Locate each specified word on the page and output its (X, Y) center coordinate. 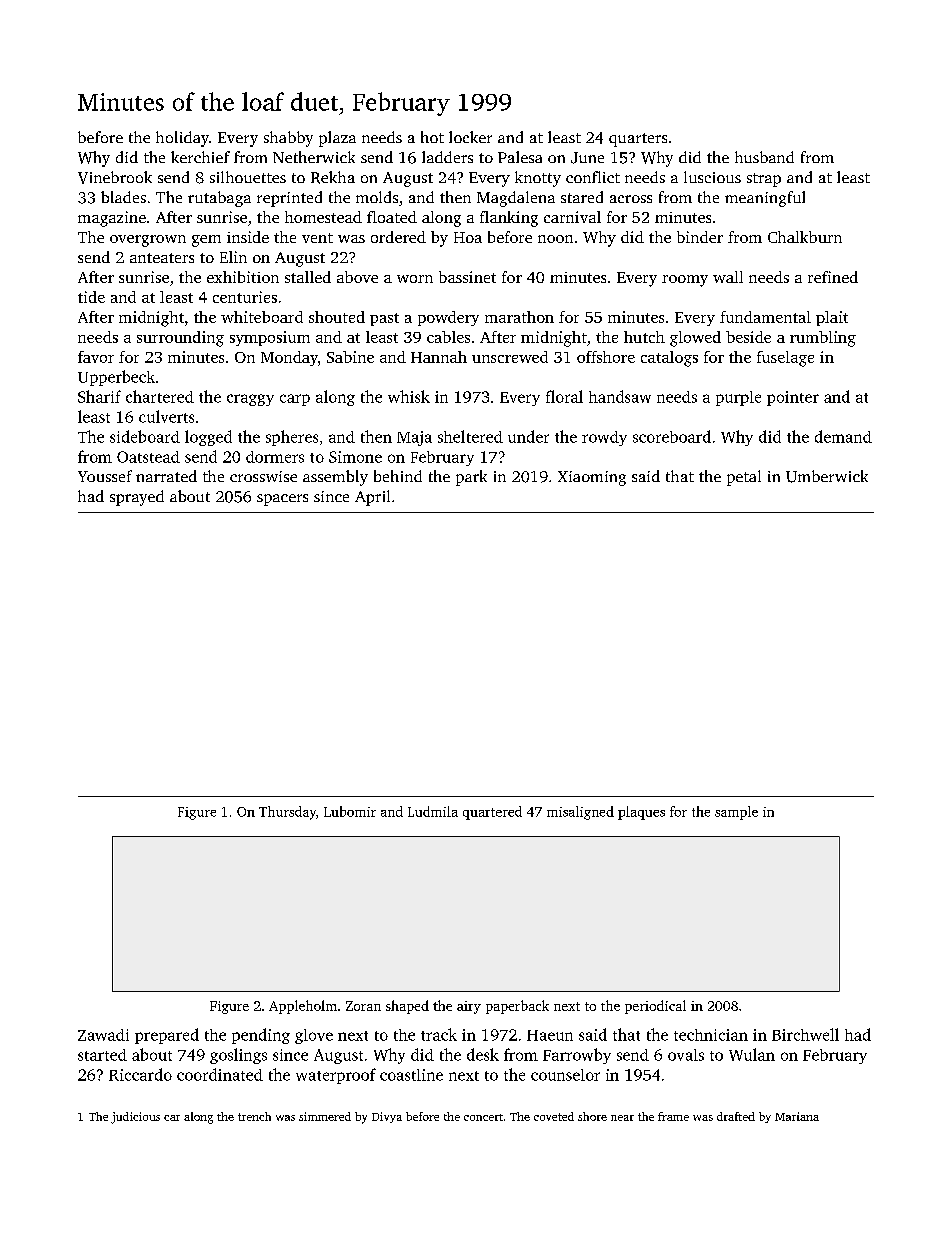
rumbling (823, 339)
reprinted (289, 199)
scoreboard (672, 436)
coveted (554, 1116)
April (372, 498)
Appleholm (303, 1007)
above (357, 277)
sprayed (137, 498)
